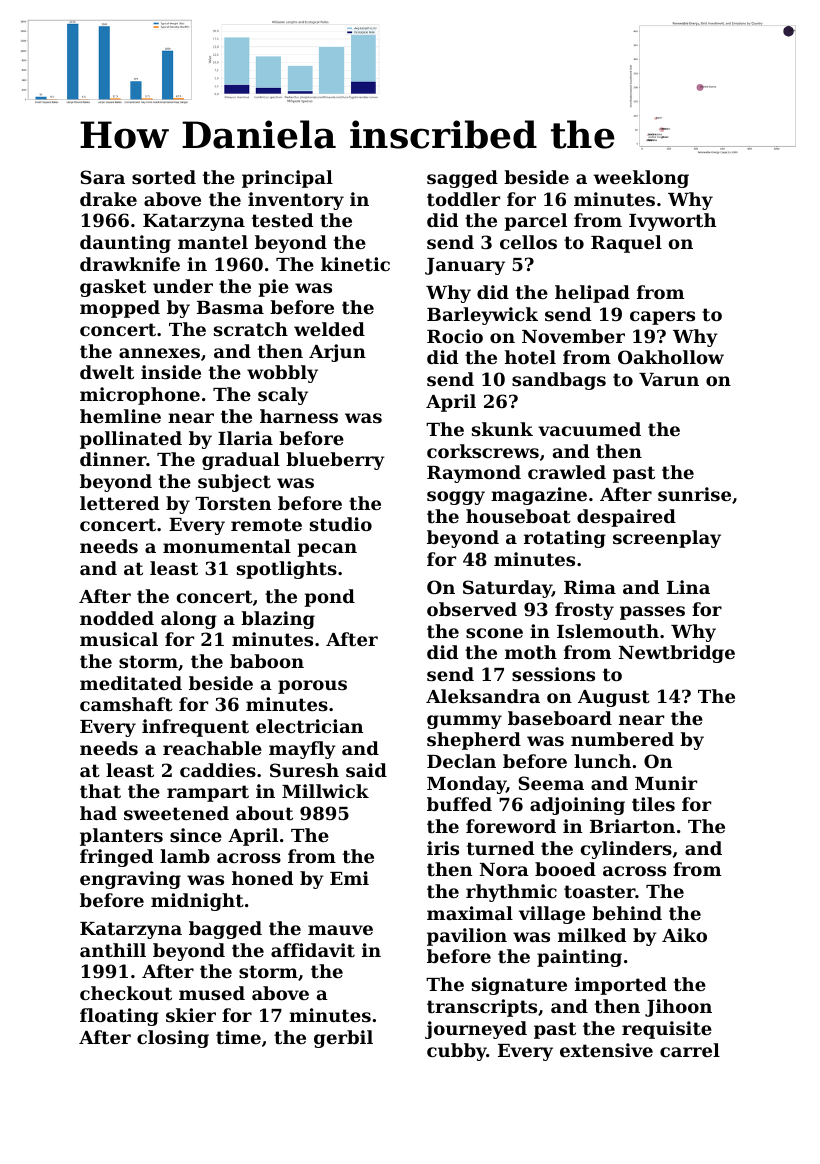 The width and height of the screenshot is (820, 1164). I want to click on corkscrews, so click(483, 451).
